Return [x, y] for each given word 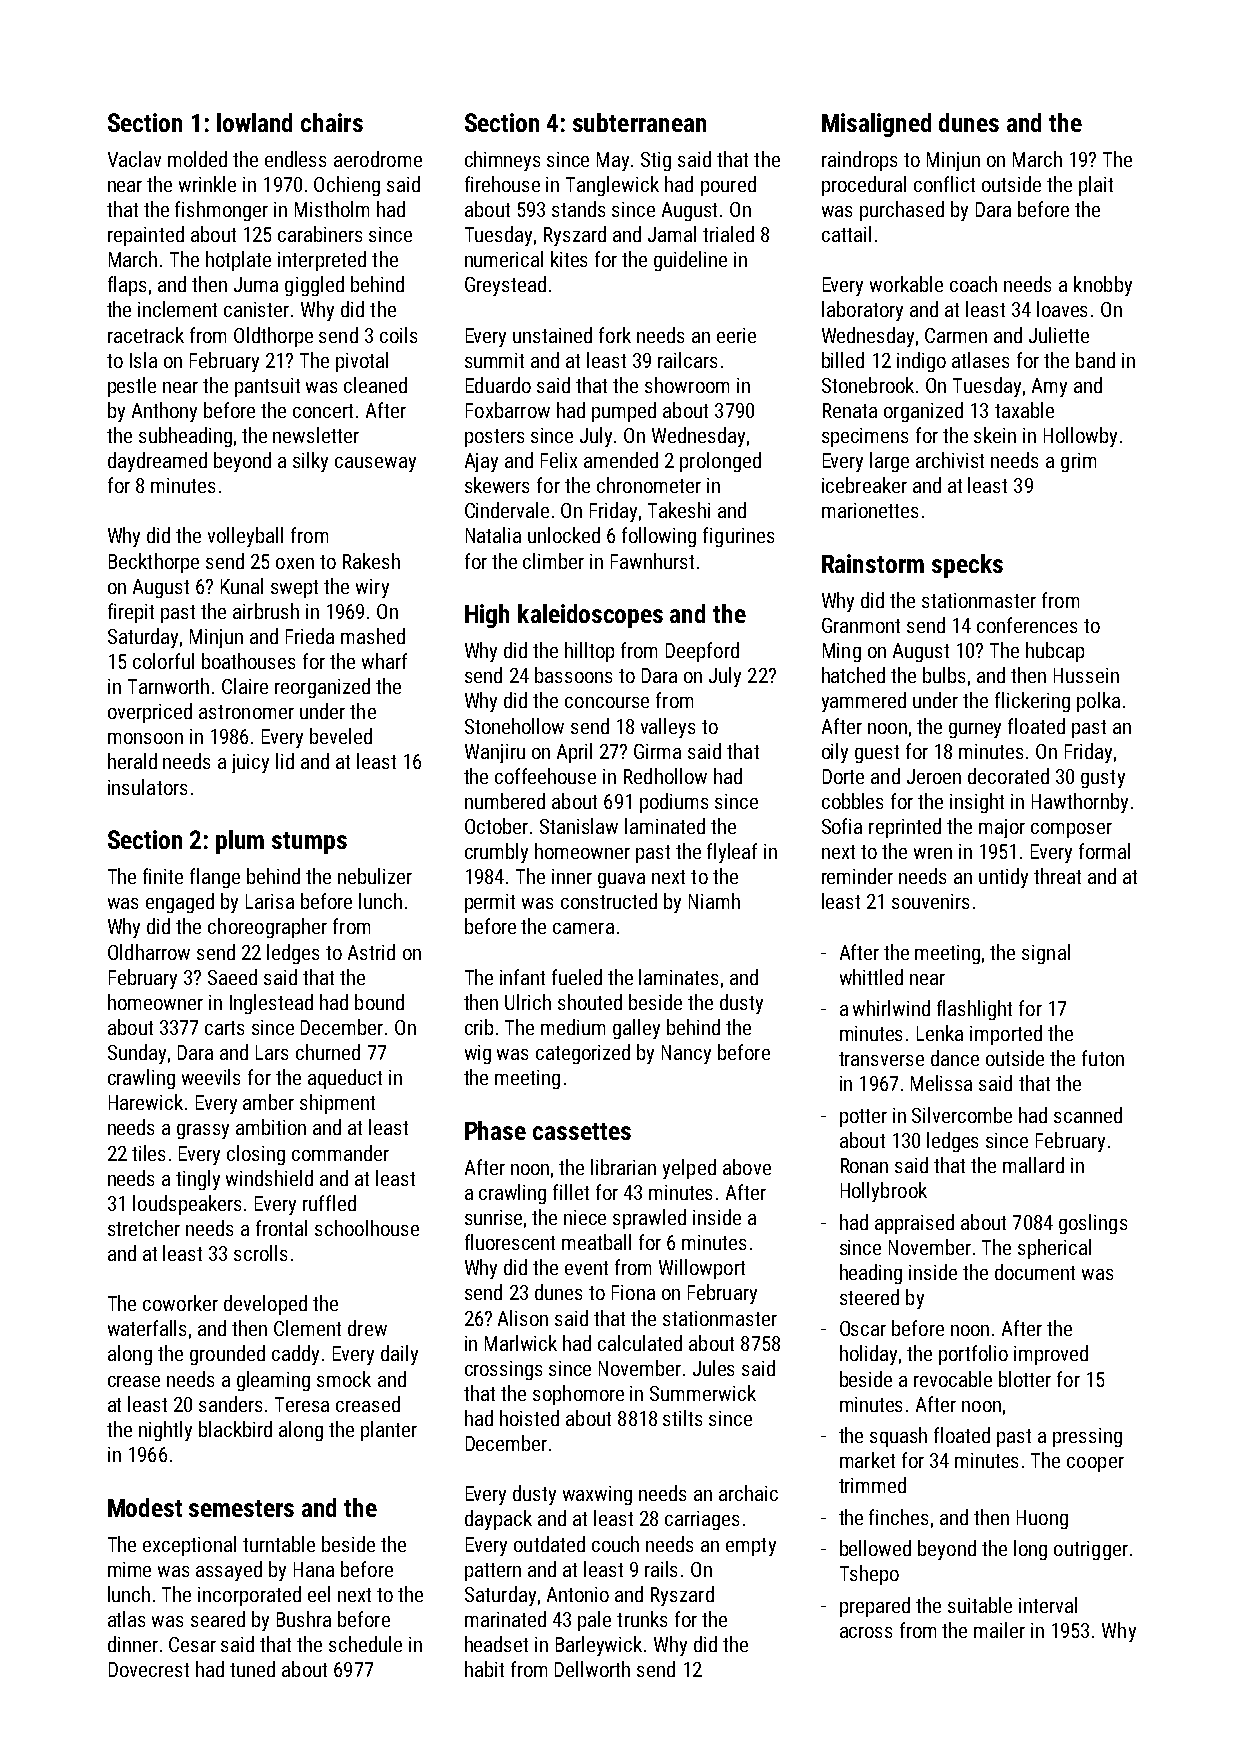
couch [615, 1544]
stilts [682, 1418]
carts [224, 1028]
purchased [902, 211]
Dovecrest [149, 1669]
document [1035, 1272]
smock [344, 1379]
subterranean [639, 122]
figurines [738, 537]
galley [636, 1029]
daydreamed [157, 462]
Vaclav [134, 159]
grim [1078, 462]
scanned [1088, 1115]
